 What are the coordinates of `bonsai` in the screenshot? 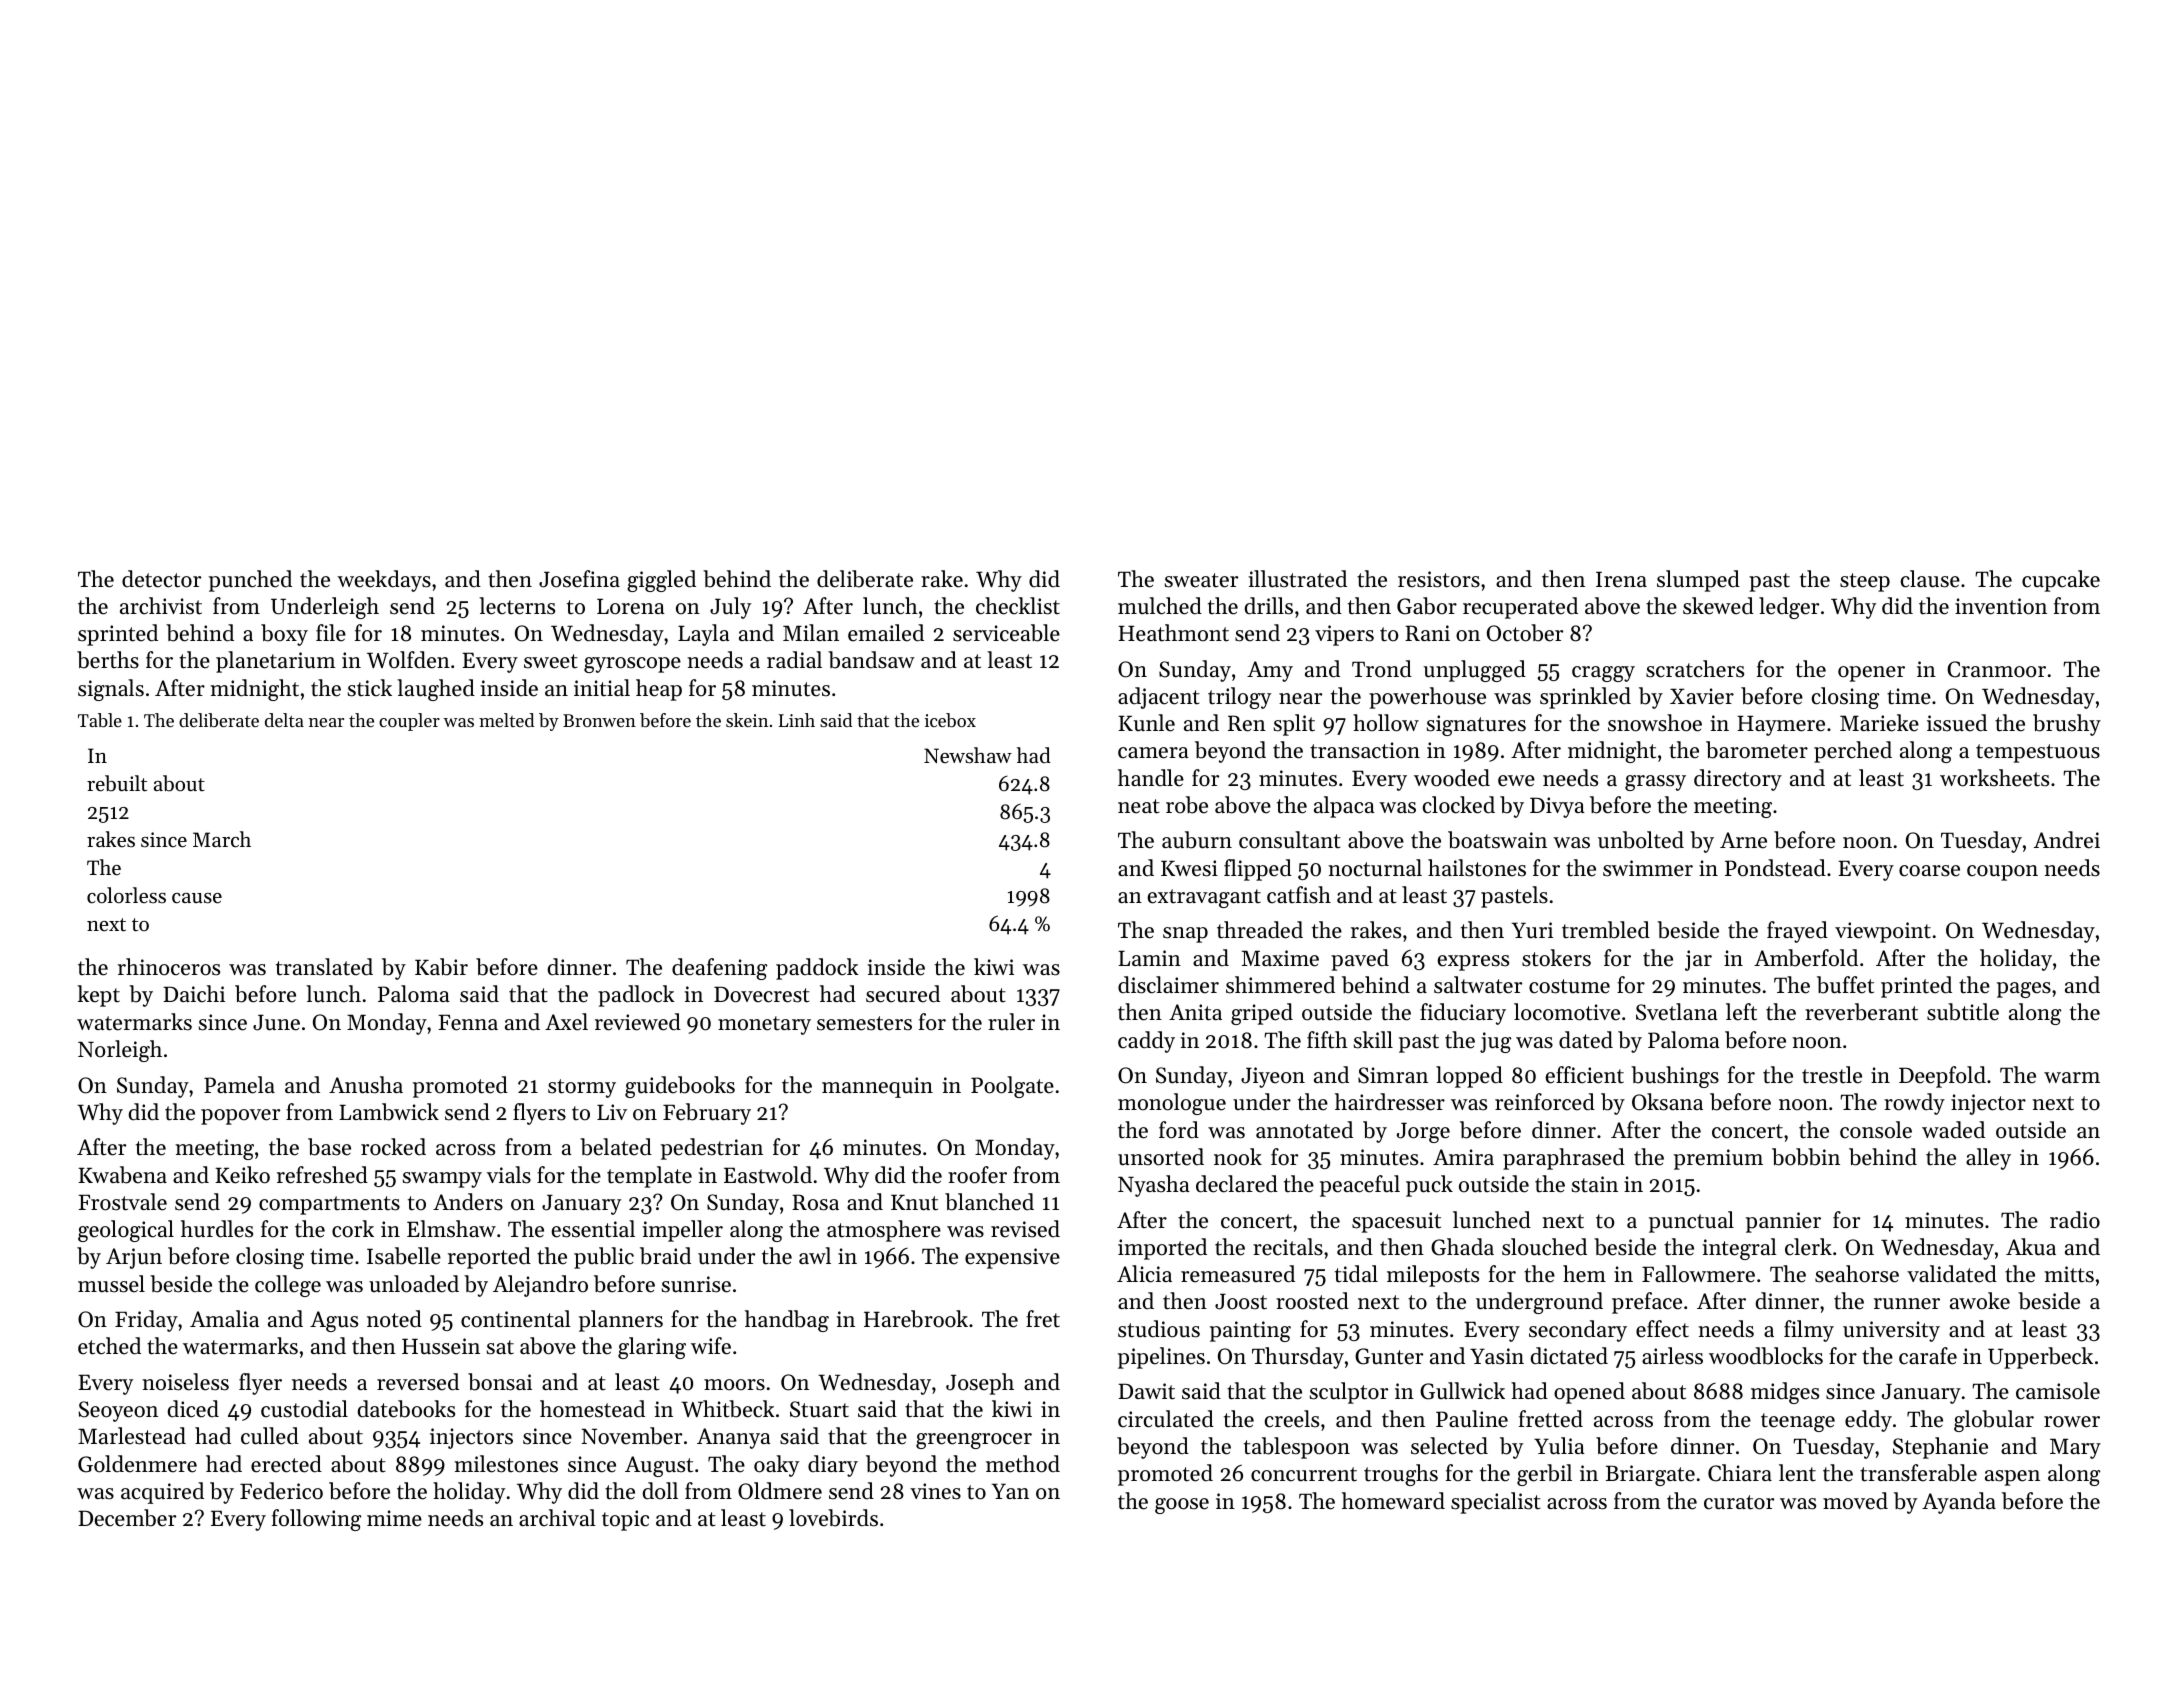 It's located at (500, 1382).
